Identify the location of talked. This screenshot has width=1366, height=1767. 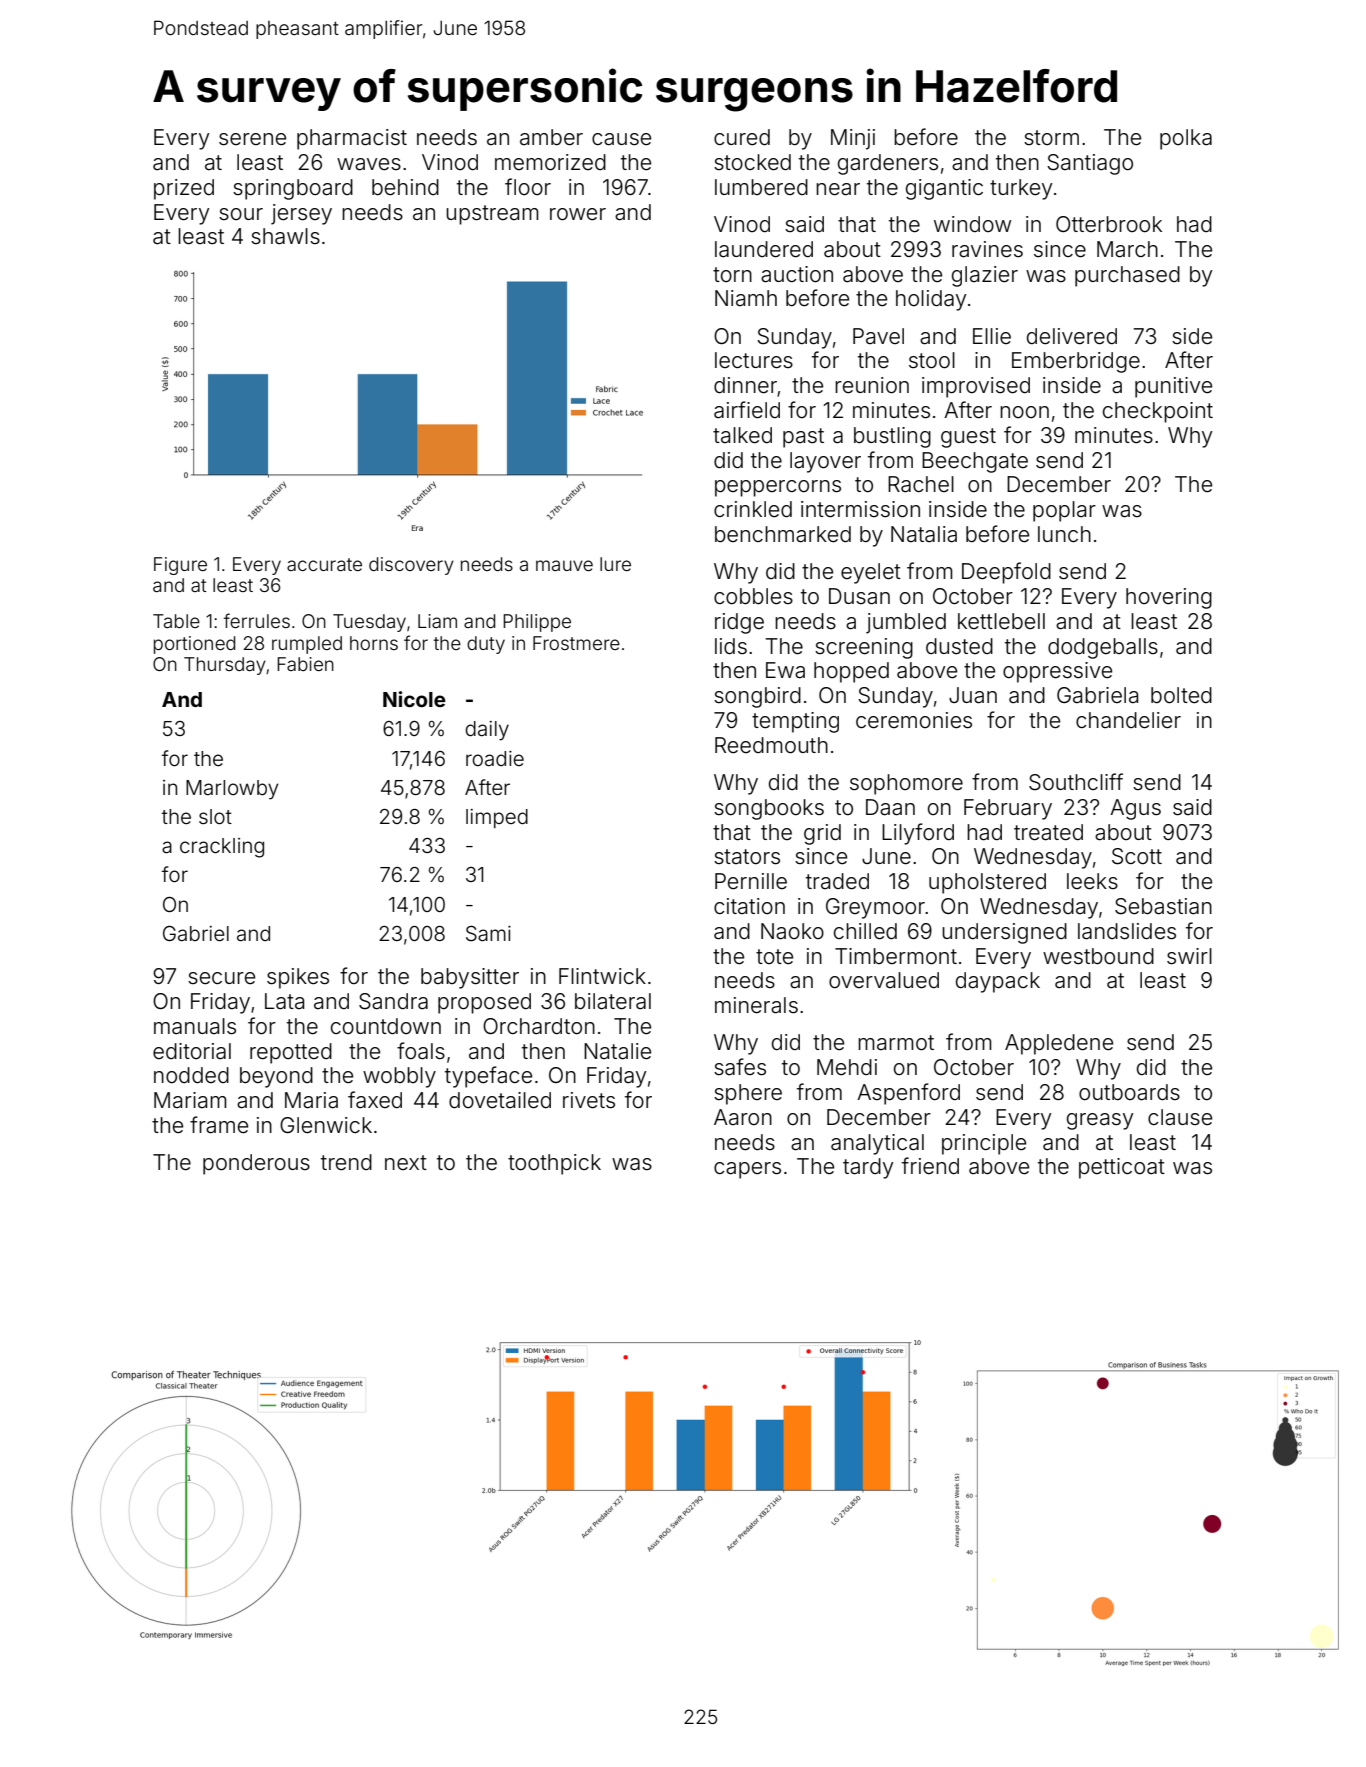
(742, 435).
